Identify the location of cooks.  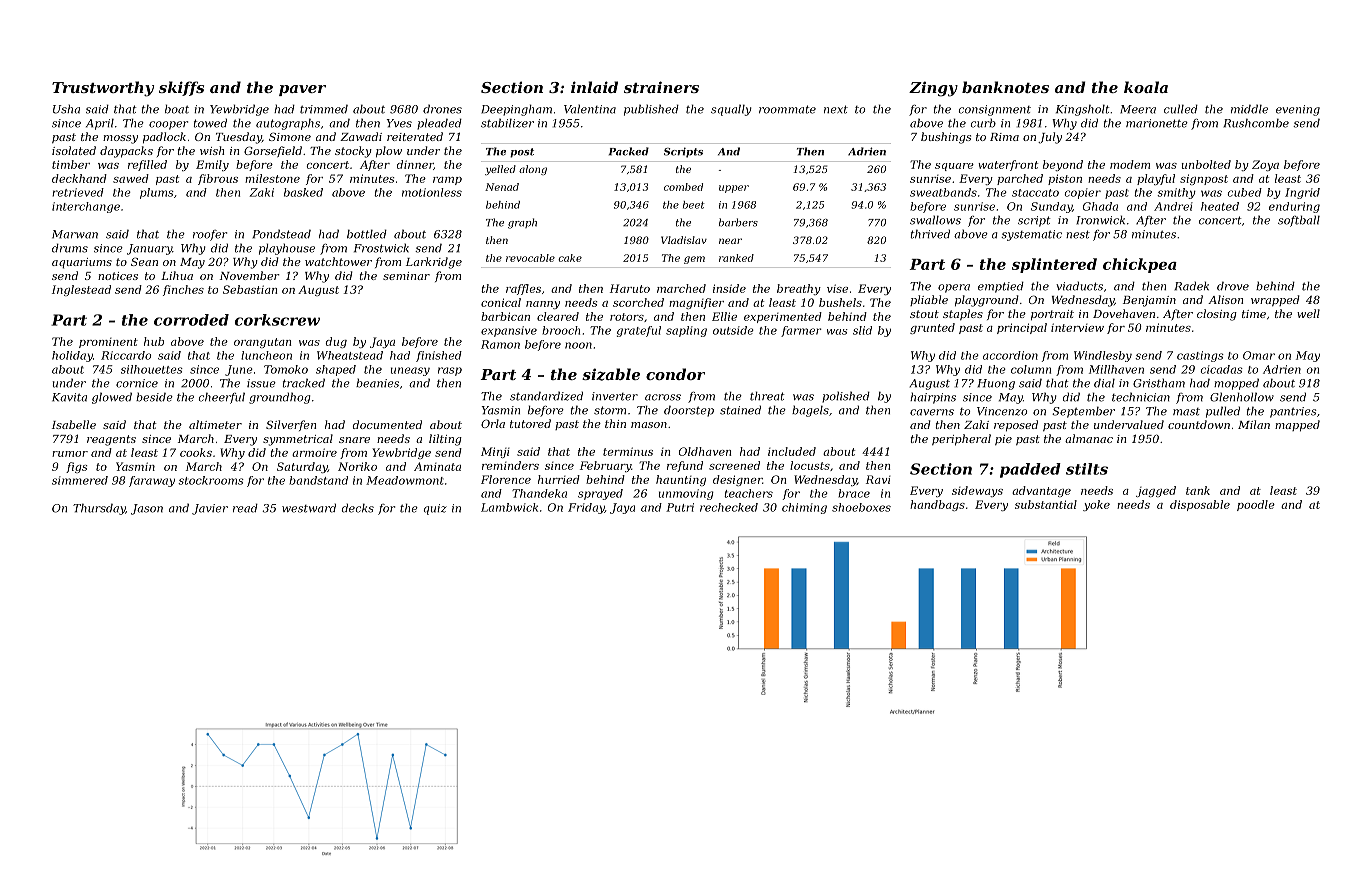
(196, 452).
